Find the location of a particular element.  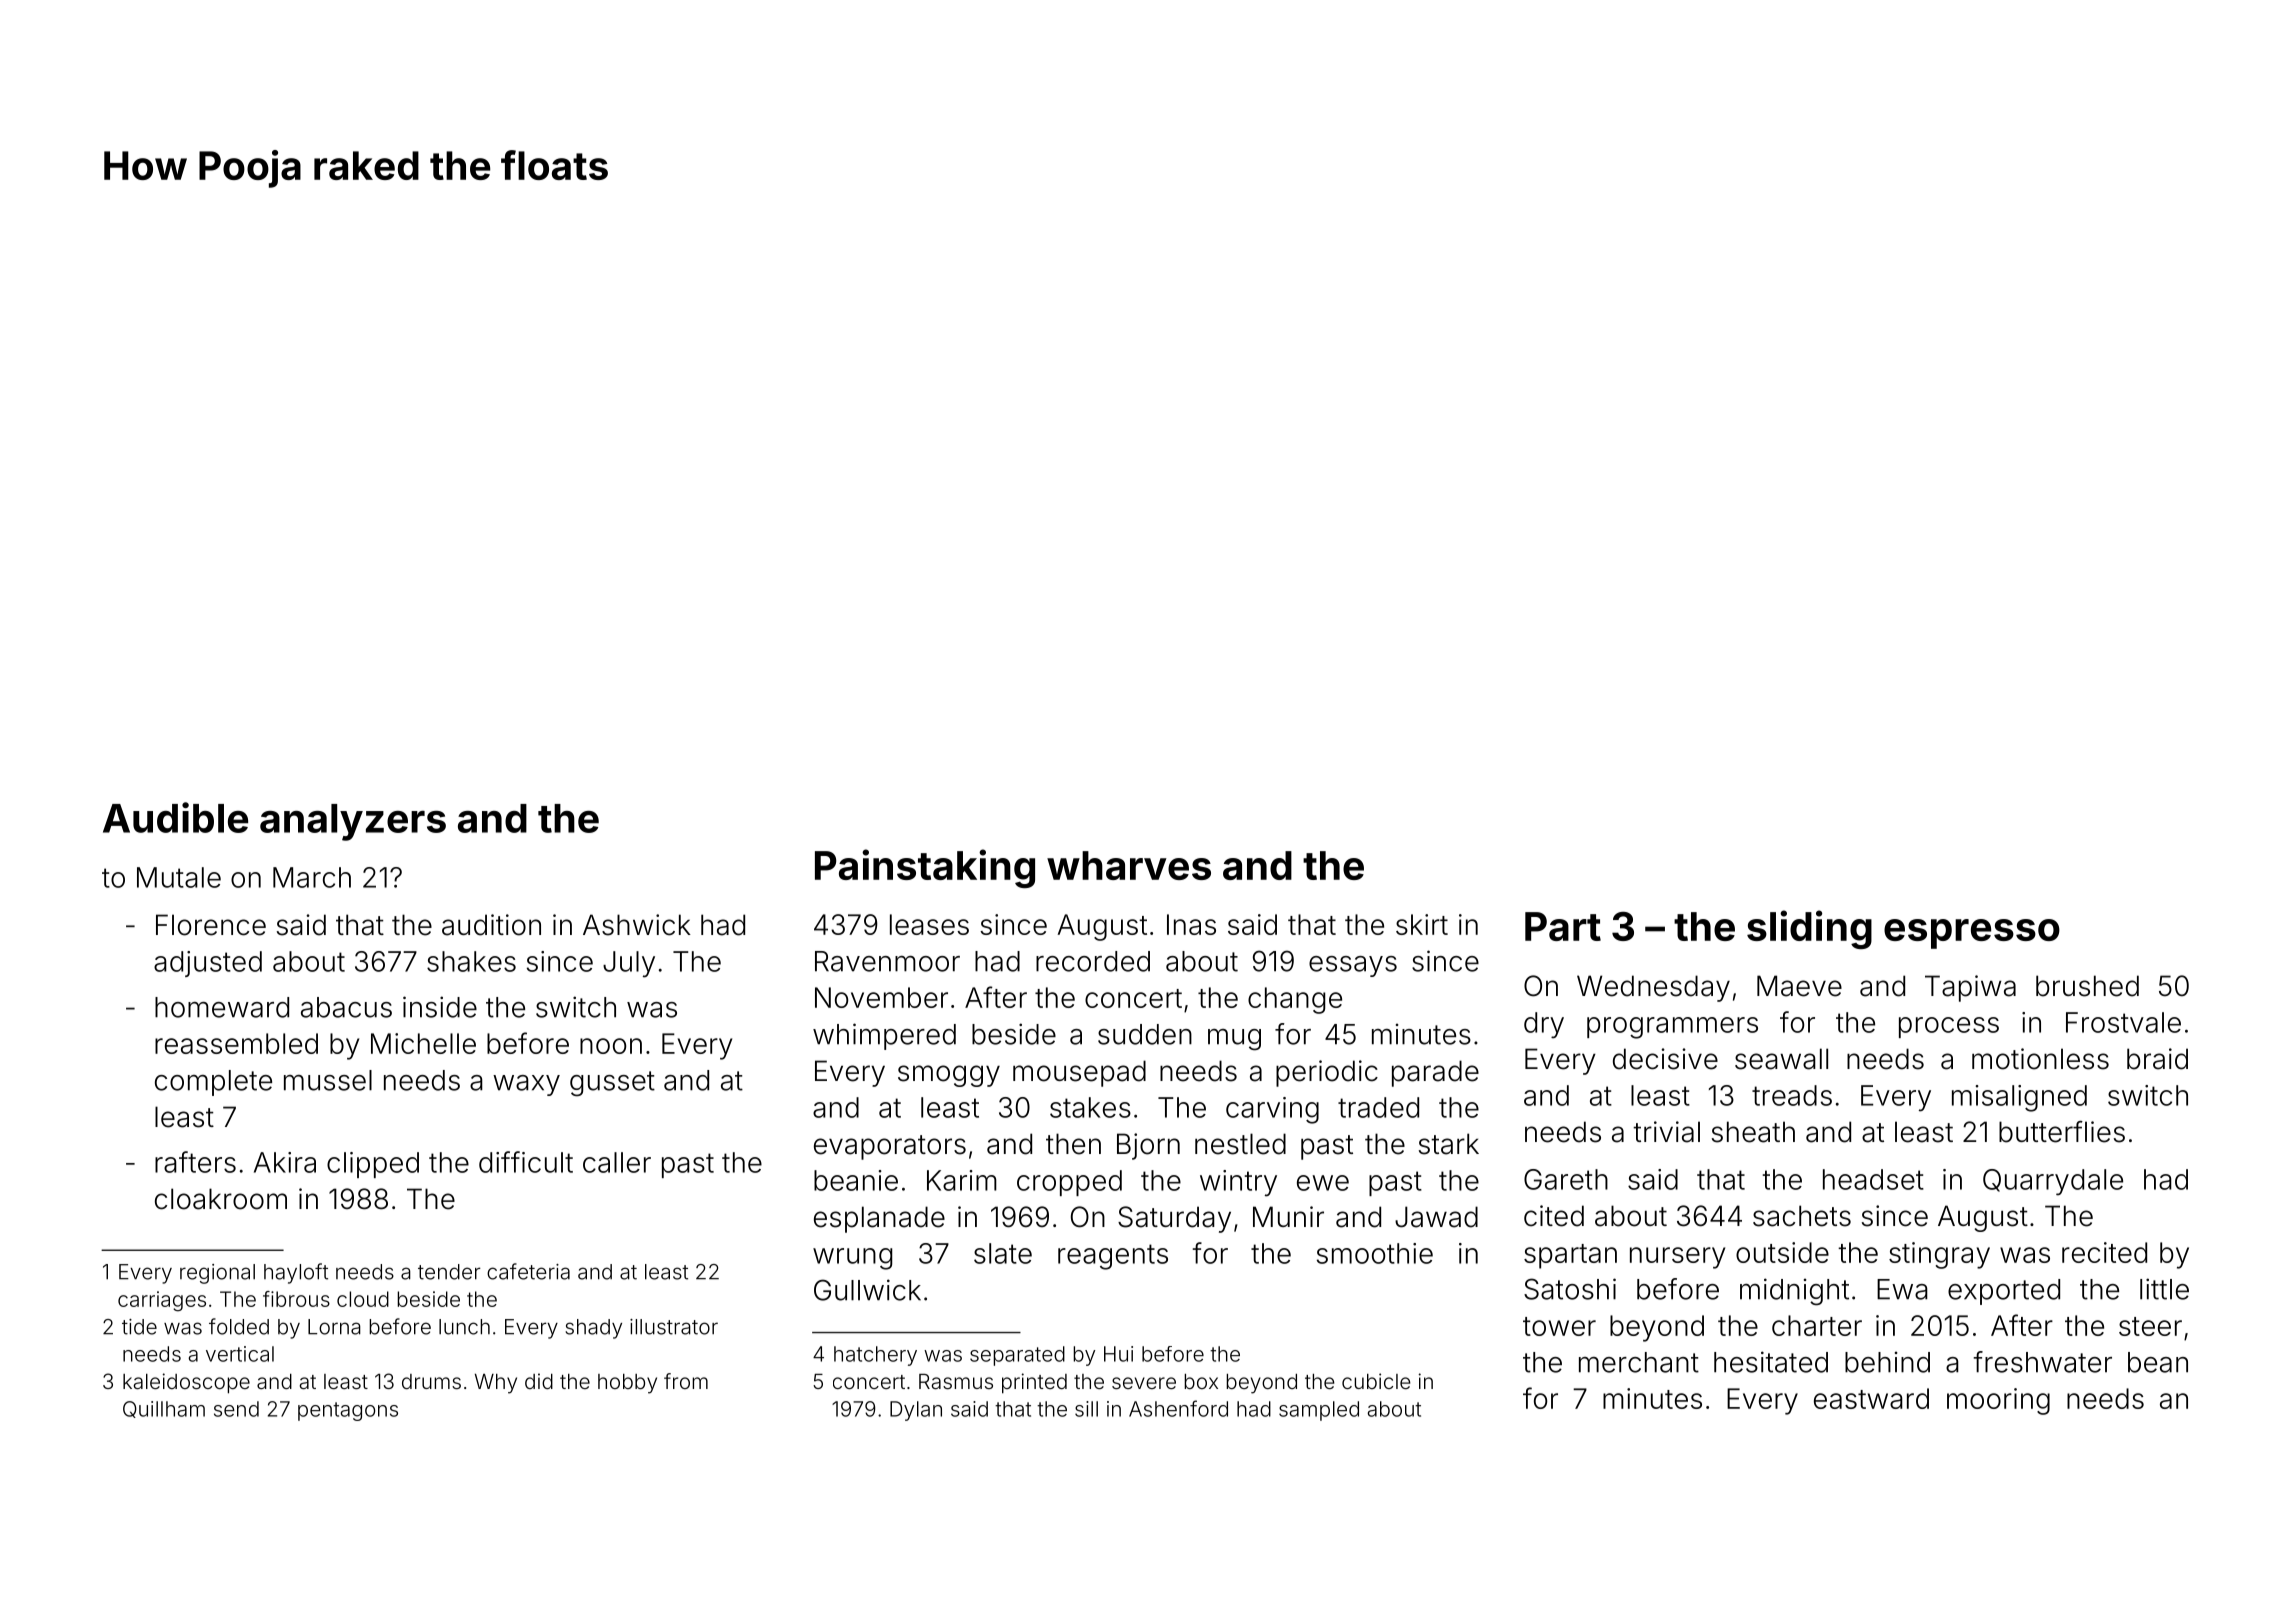

complete is located at coordinates (213, 1083).
